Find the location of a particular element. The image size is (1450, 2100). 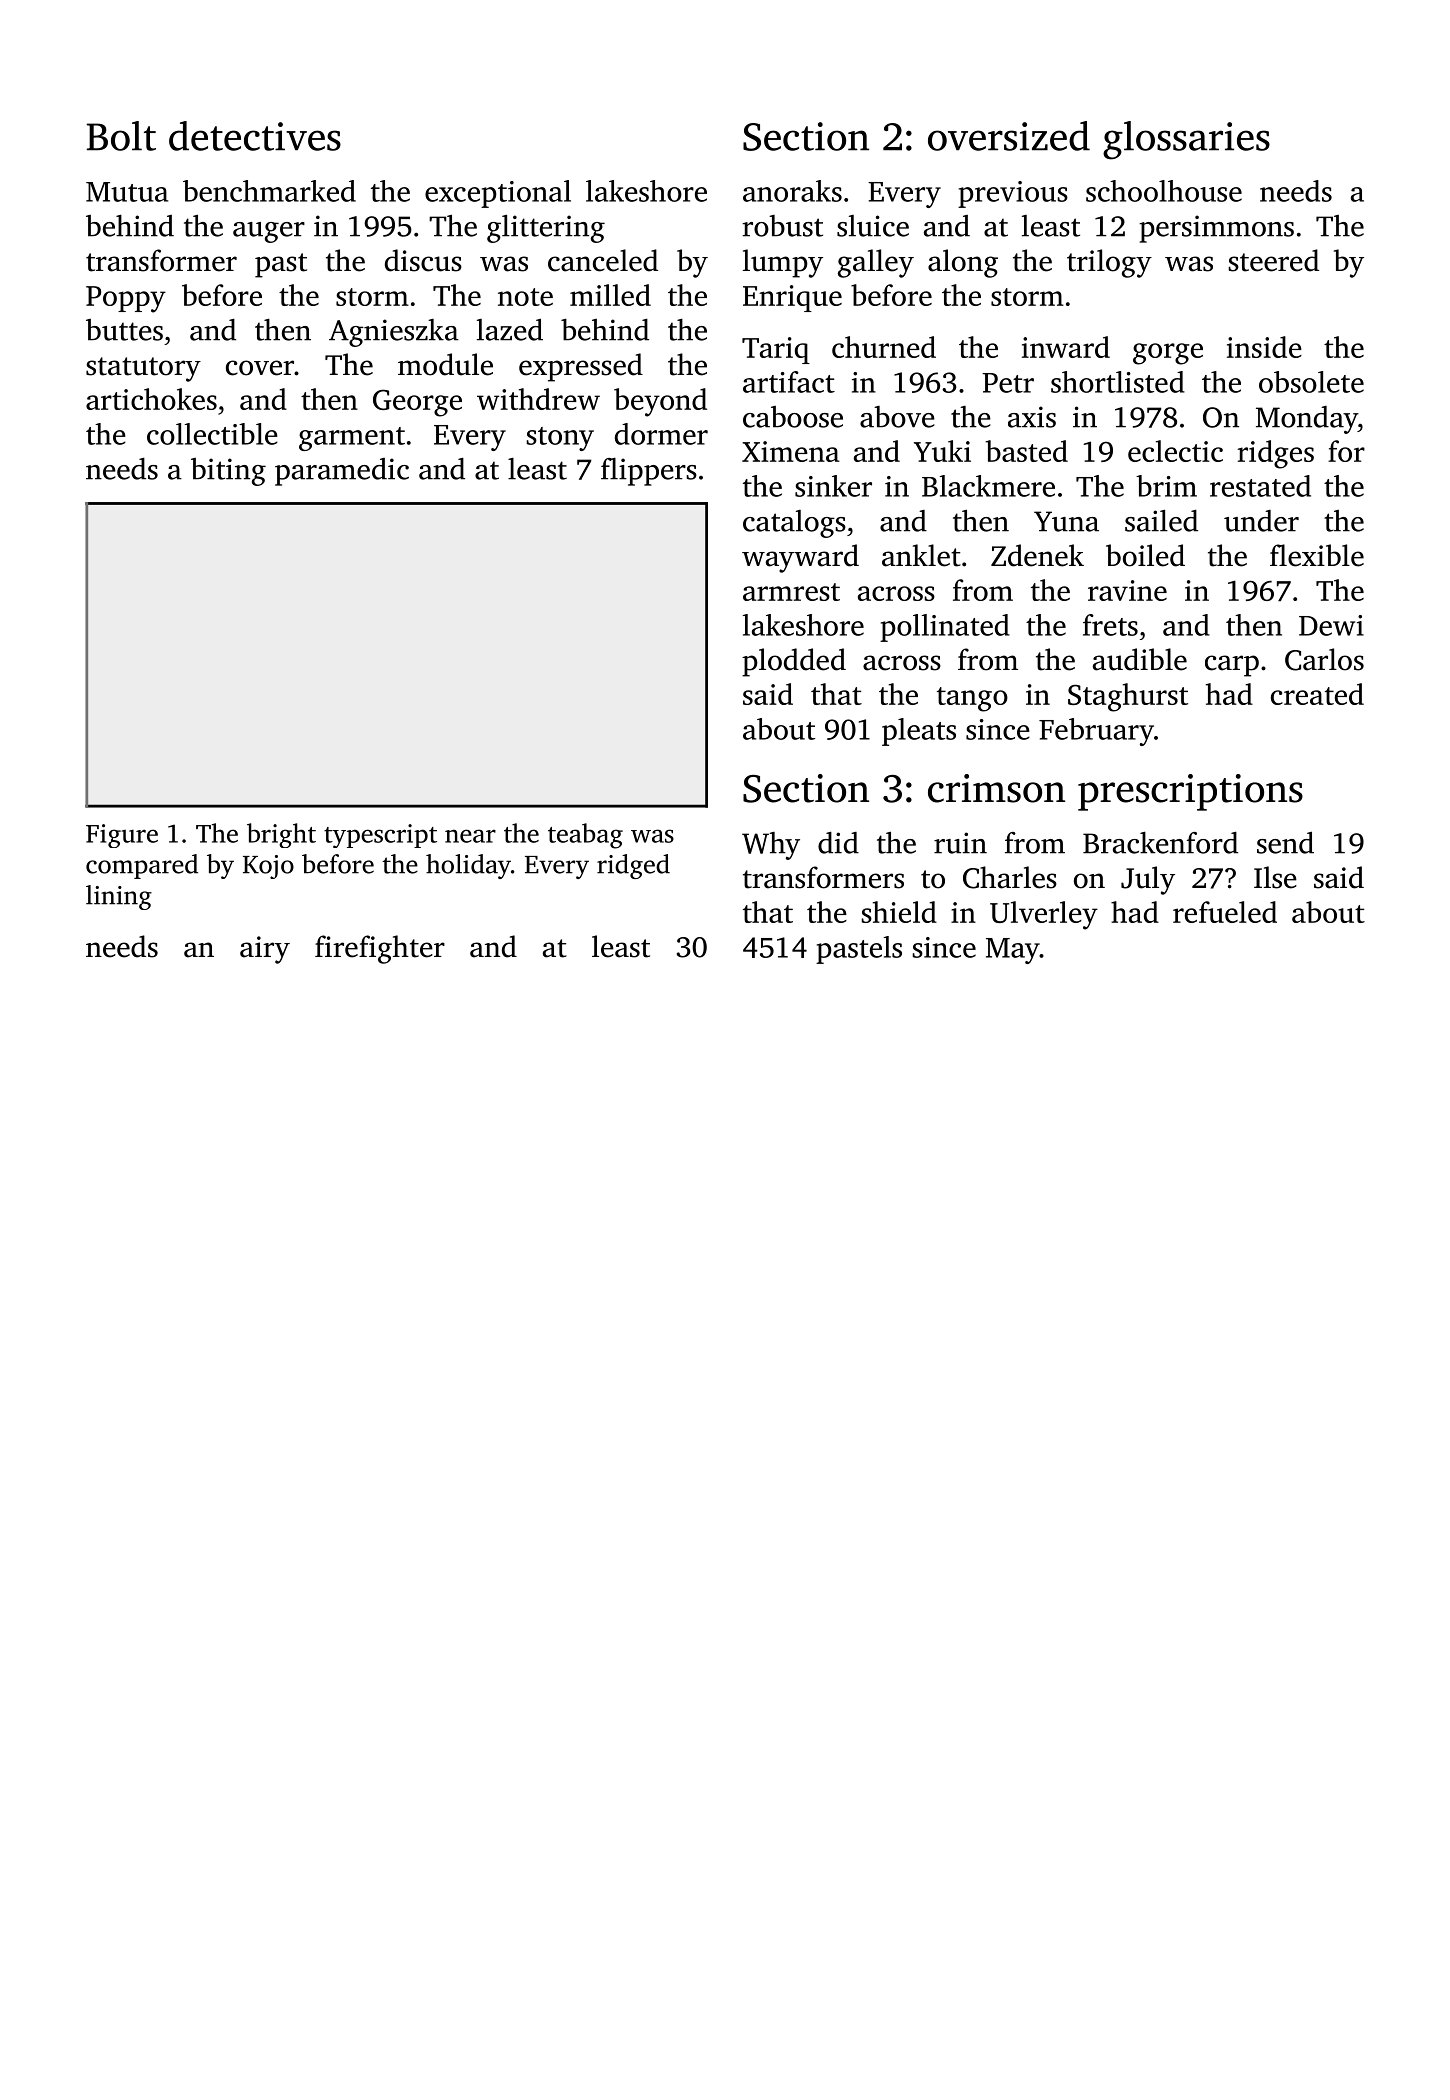

exceptional is located at coordinates (498, 194).
